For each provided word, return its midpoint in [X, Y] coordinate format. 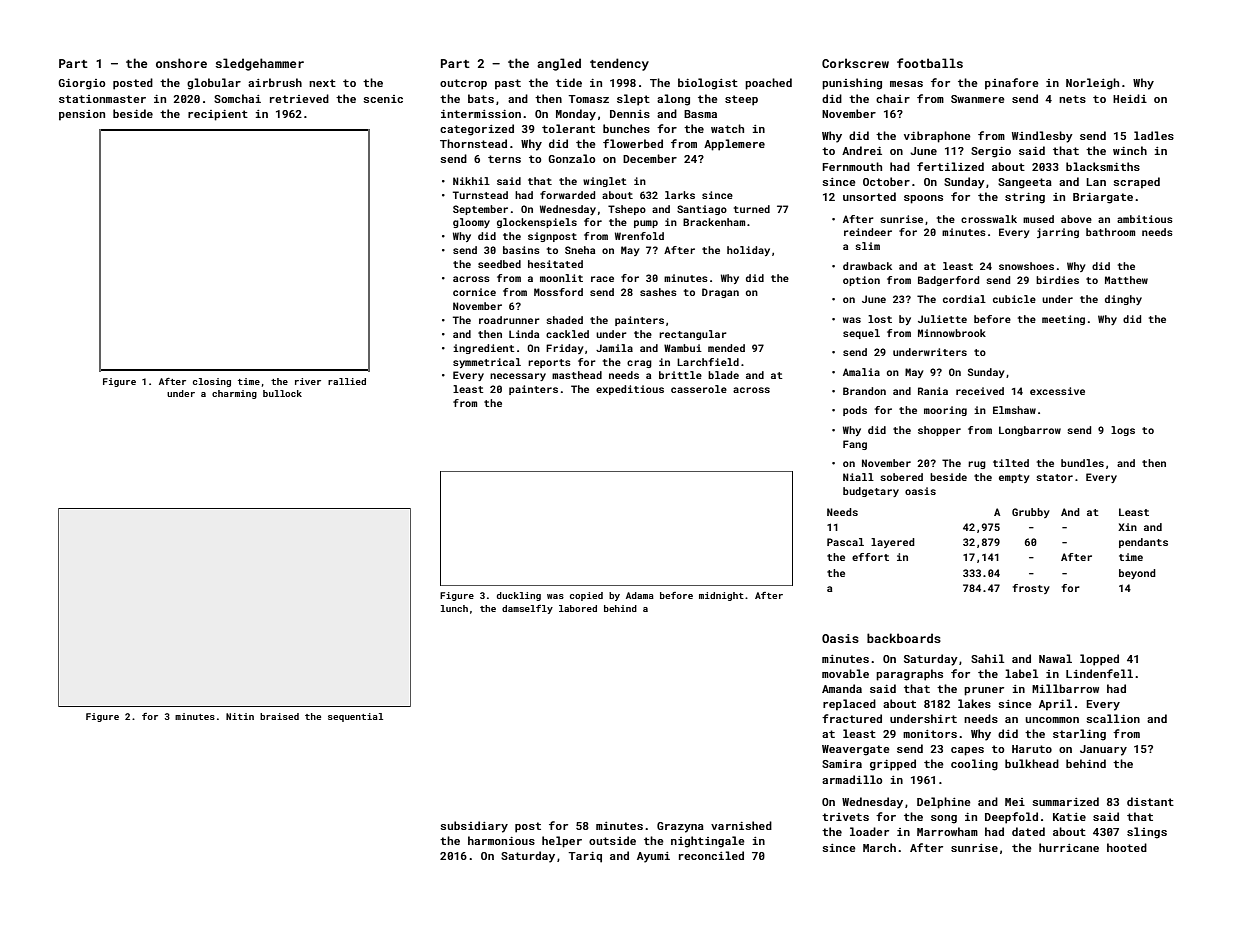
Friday [565, 349]
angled [559, 64]
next [322, 83]
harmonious [501, 840]
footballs [930, 63]
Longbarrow [1030, 431]
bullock [282, 393]
